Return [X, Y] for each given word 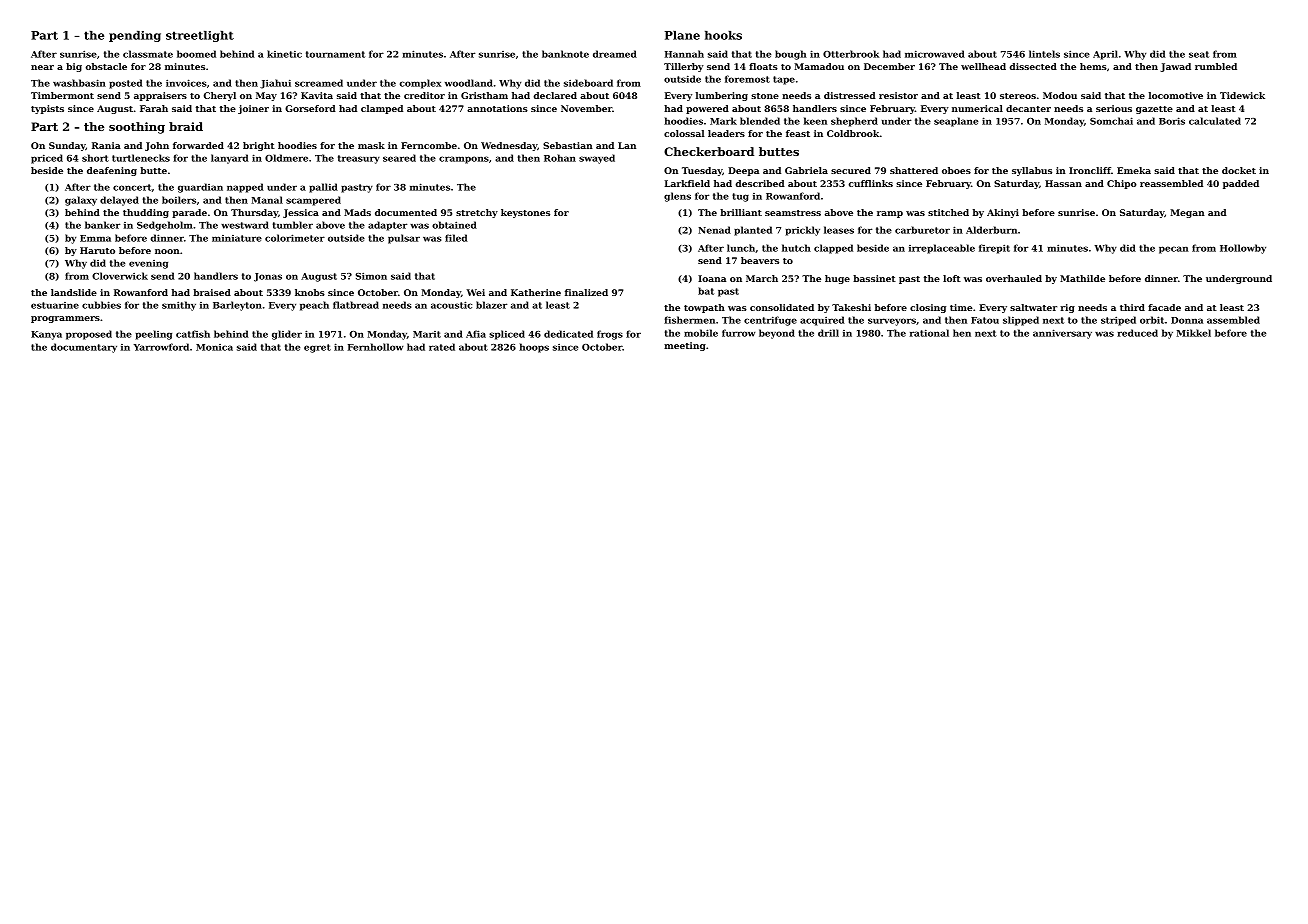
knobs [310, 292]
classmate [148, 54]
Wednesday [509, 146]
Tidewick [1242, 95]
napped [245, 188]
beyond [777, 334]
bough [791, 55]
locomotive [1176, 95]
